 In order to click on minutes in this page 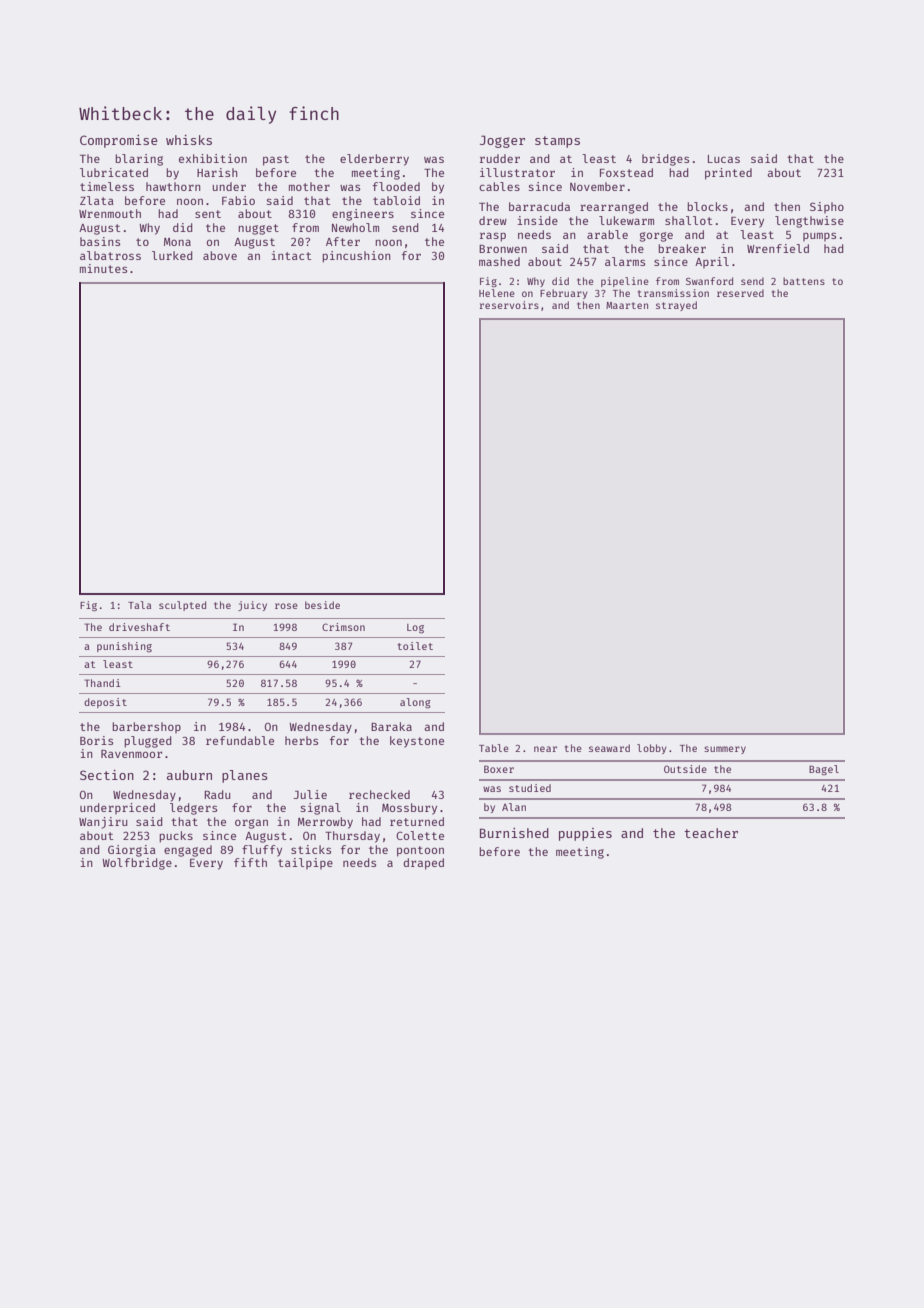, I will do `click(103, 268)`.
